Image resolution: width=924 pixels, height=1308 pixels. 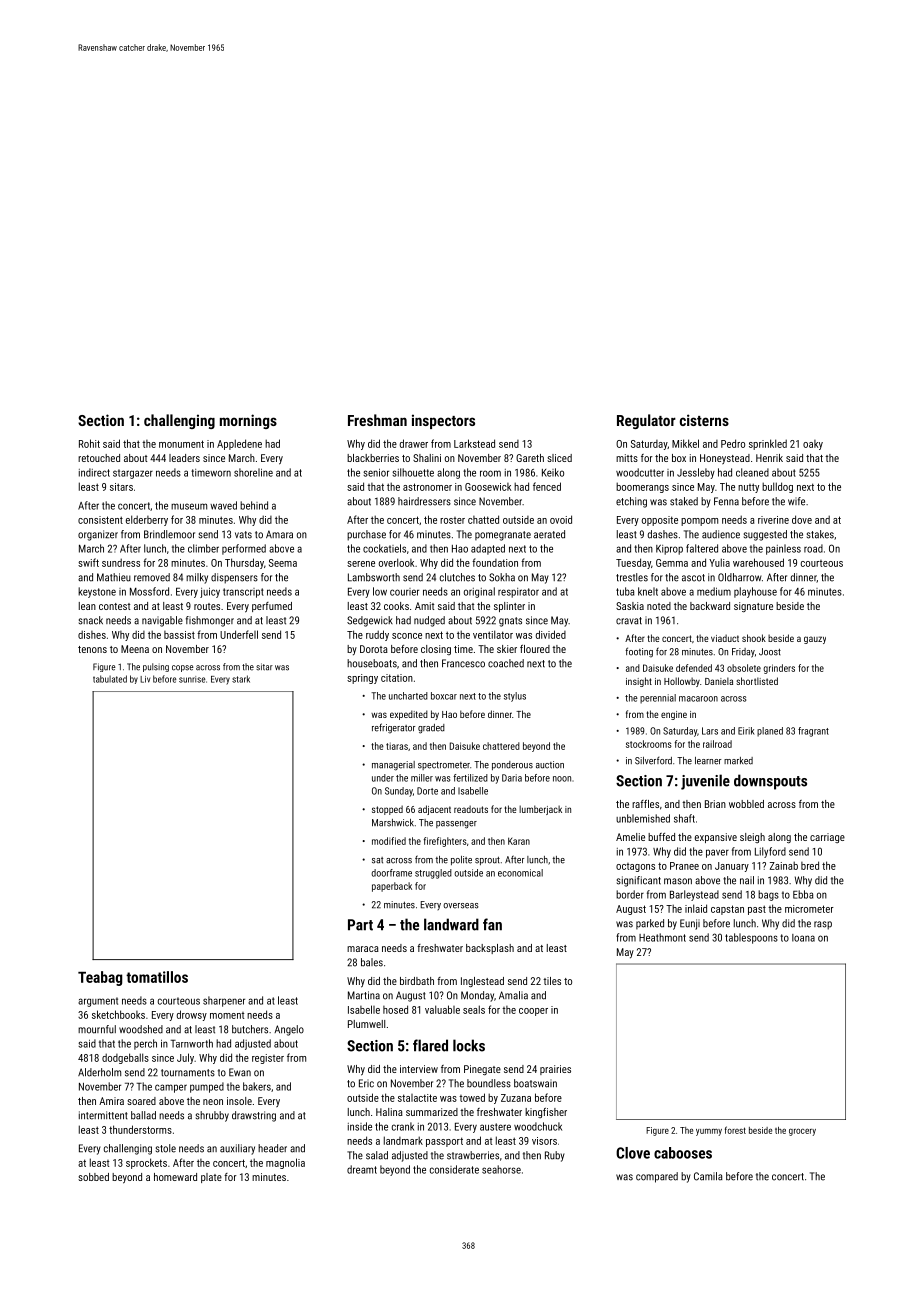 What do you see at coordinates (546, 1113) in the screenshot?
I see `kingfisher` at bounding box center [546, 1113].
